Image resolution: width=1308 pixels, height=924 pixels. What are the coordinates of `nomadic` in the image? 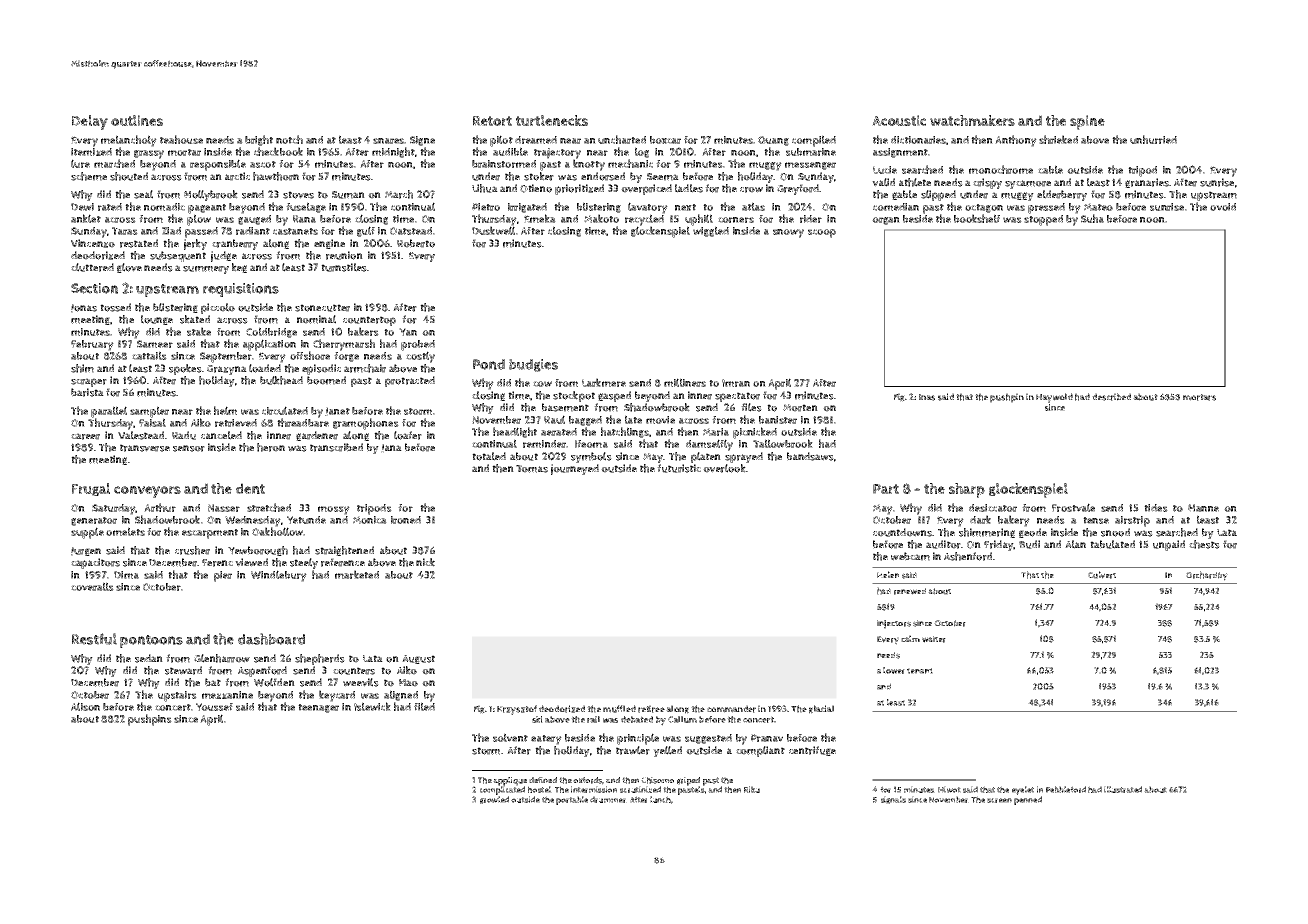 It's located at (164, 207).
